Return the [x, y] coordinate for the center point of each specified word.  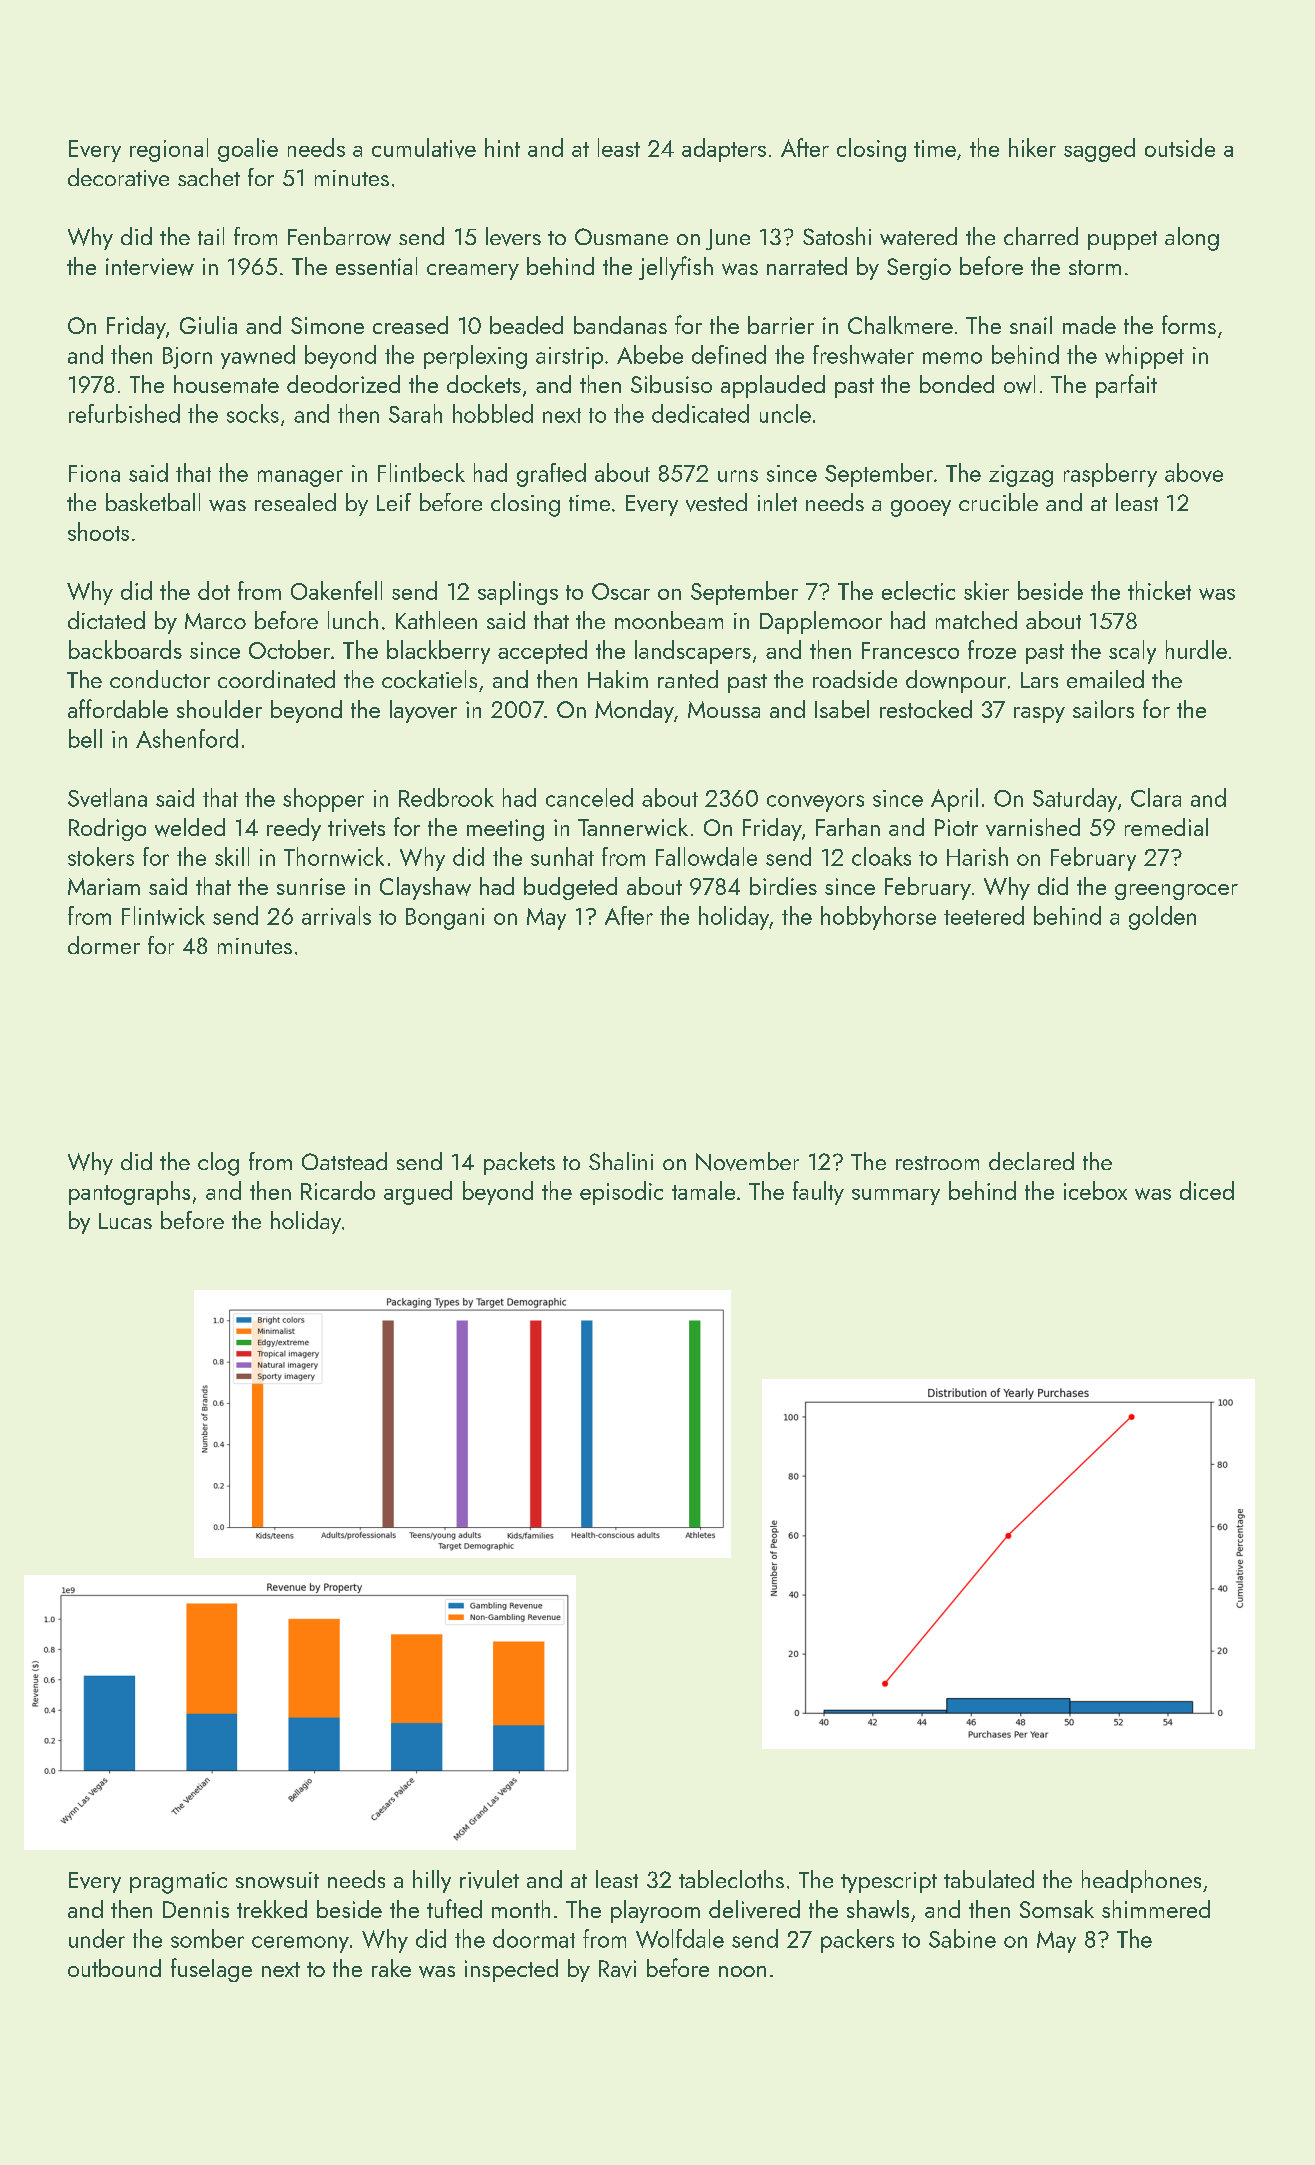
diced [1207, 1190]
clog [218, 1164]
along [1192, 239]
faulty [818, 1193]
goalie [248, 150]
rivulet [489, 1879]
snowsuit [277, 1880]
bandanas [620, 325]
